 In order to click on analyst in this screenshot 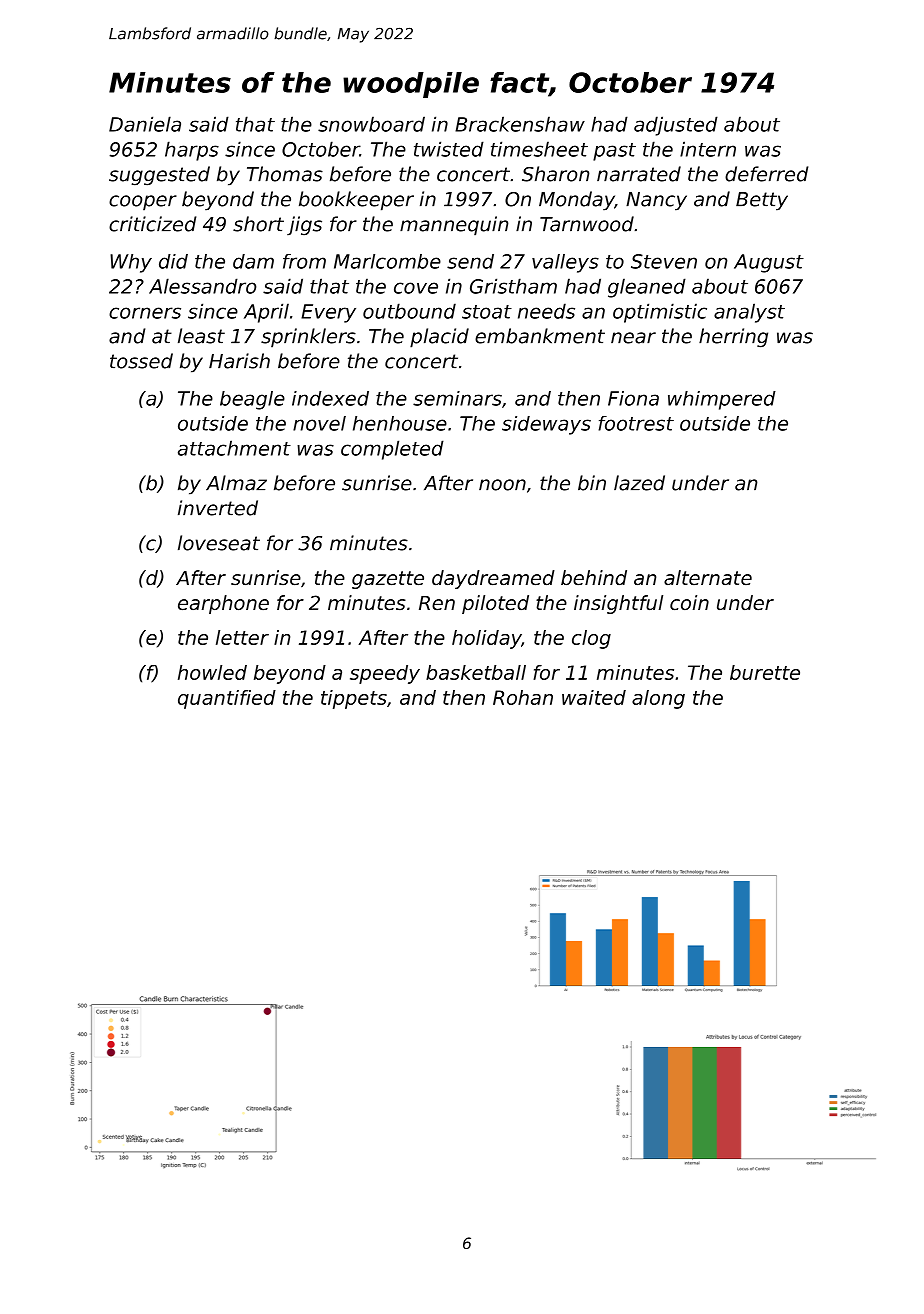, I will do `click(749, 313)`.
